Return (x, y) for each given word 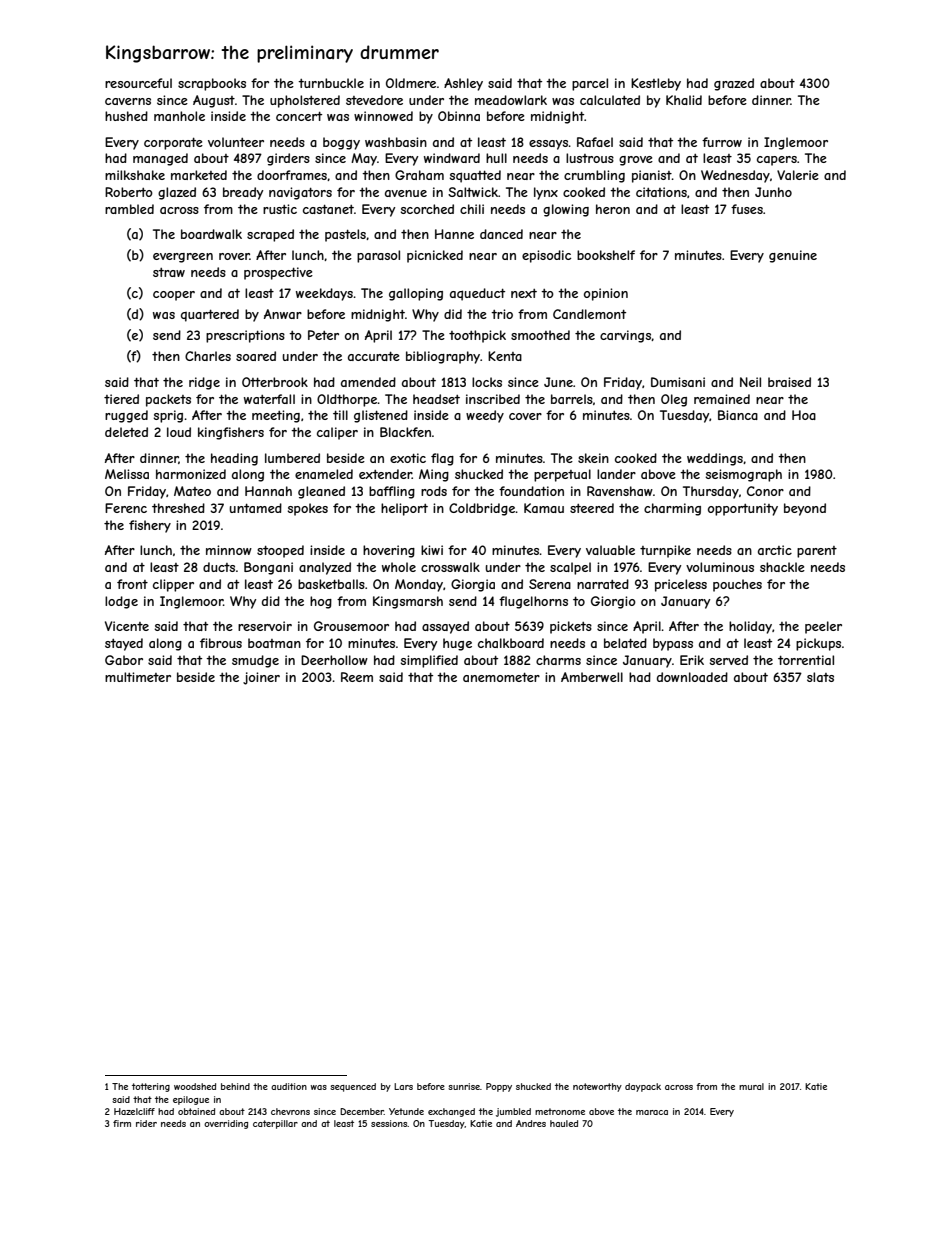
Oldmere (411, 83)
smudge (255, 661)
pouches (737, 585)
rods (434, 491)
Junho (773, 192)
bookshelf (606, 255)
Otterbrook (275, 382)
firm (122, 1123)
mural (751, 1086)
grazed (734, 84)
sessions (389, 1123)
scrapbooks (212, 84)
